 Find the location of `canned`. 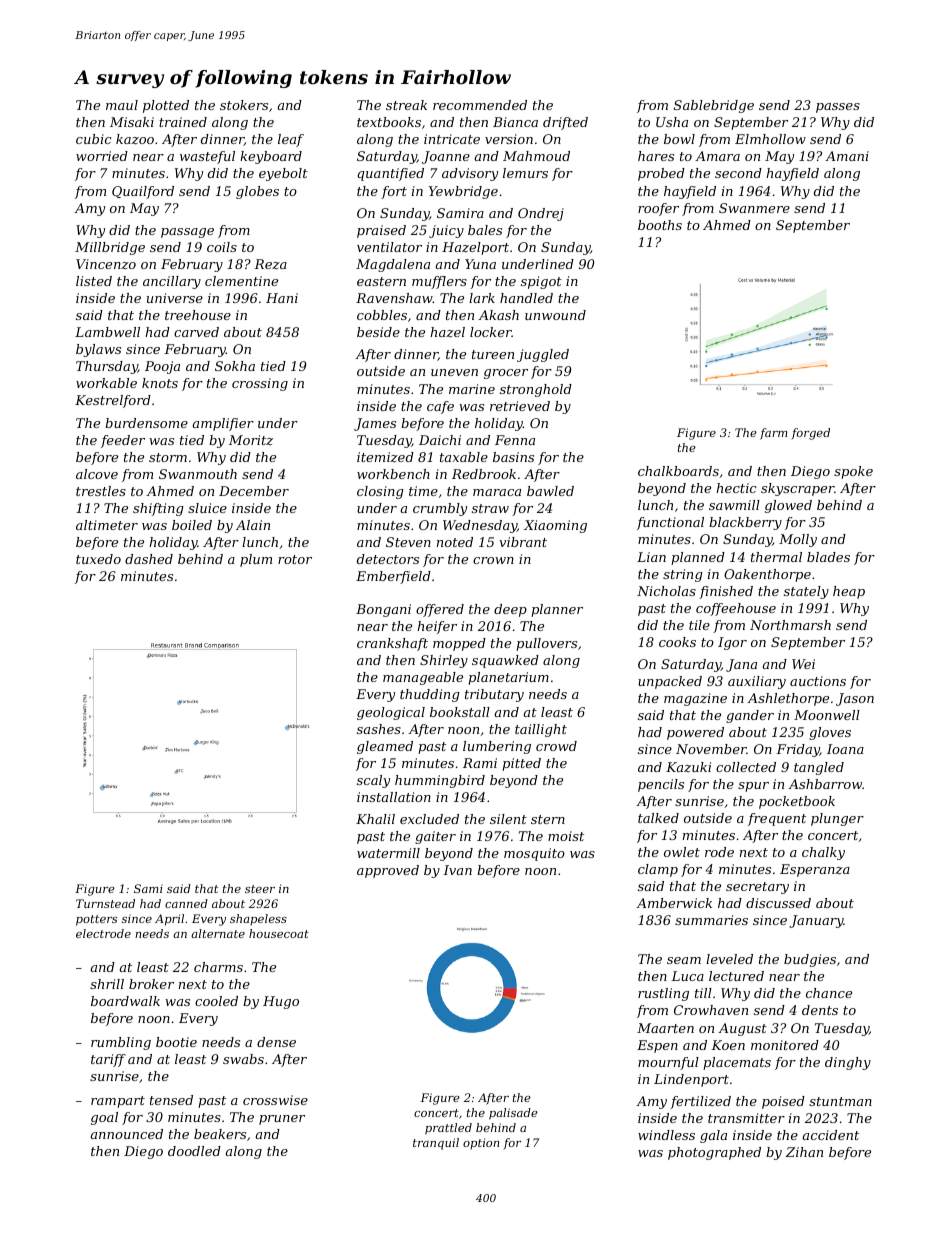

canned is located at coordinates (186, 903).
